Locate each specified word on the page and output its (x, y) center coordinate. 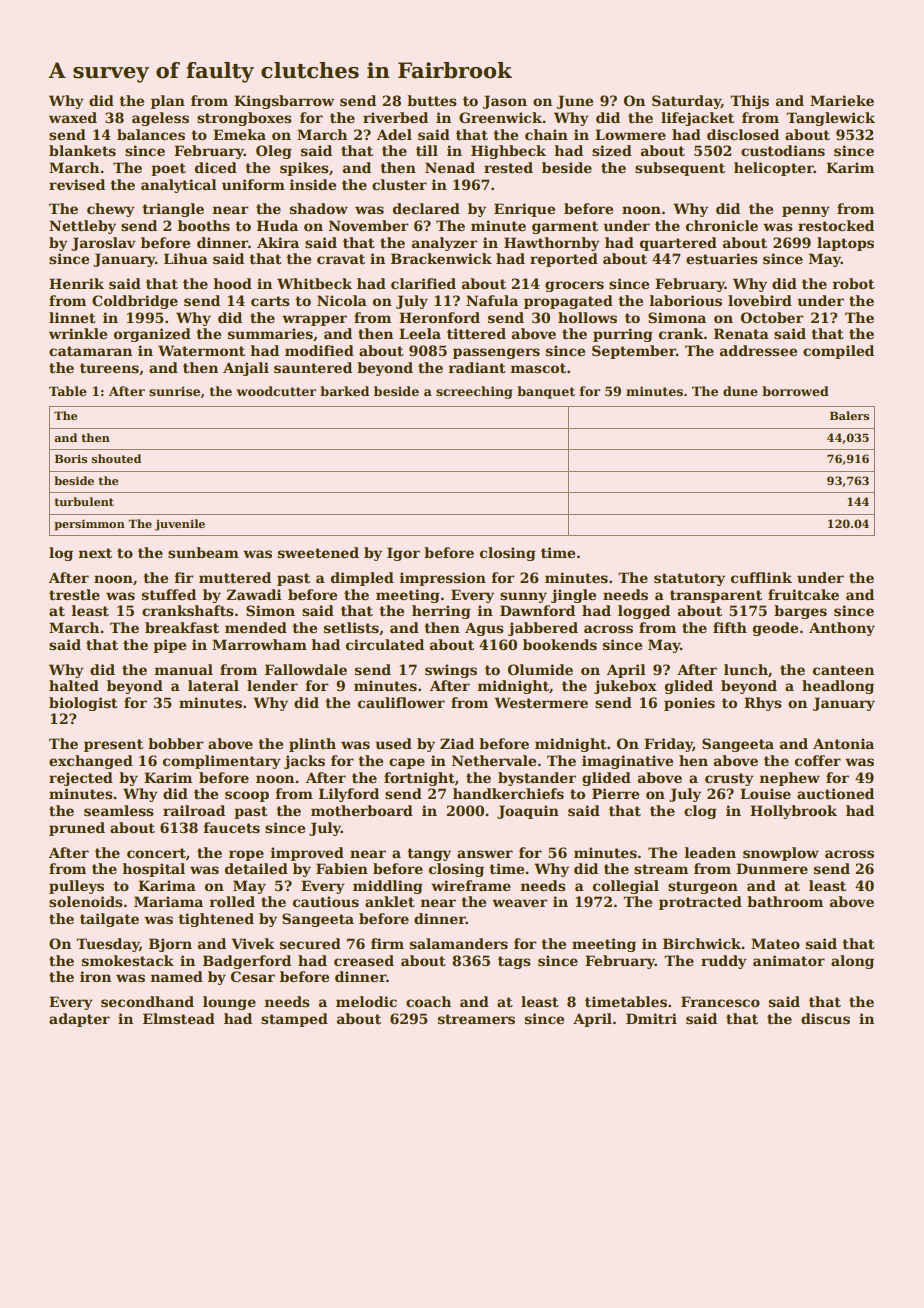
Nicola (342, 300)
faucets (231, 827)
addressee (758, 350)
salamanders (459, 943)
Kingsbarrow (284, 102)
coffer (818, 760)
